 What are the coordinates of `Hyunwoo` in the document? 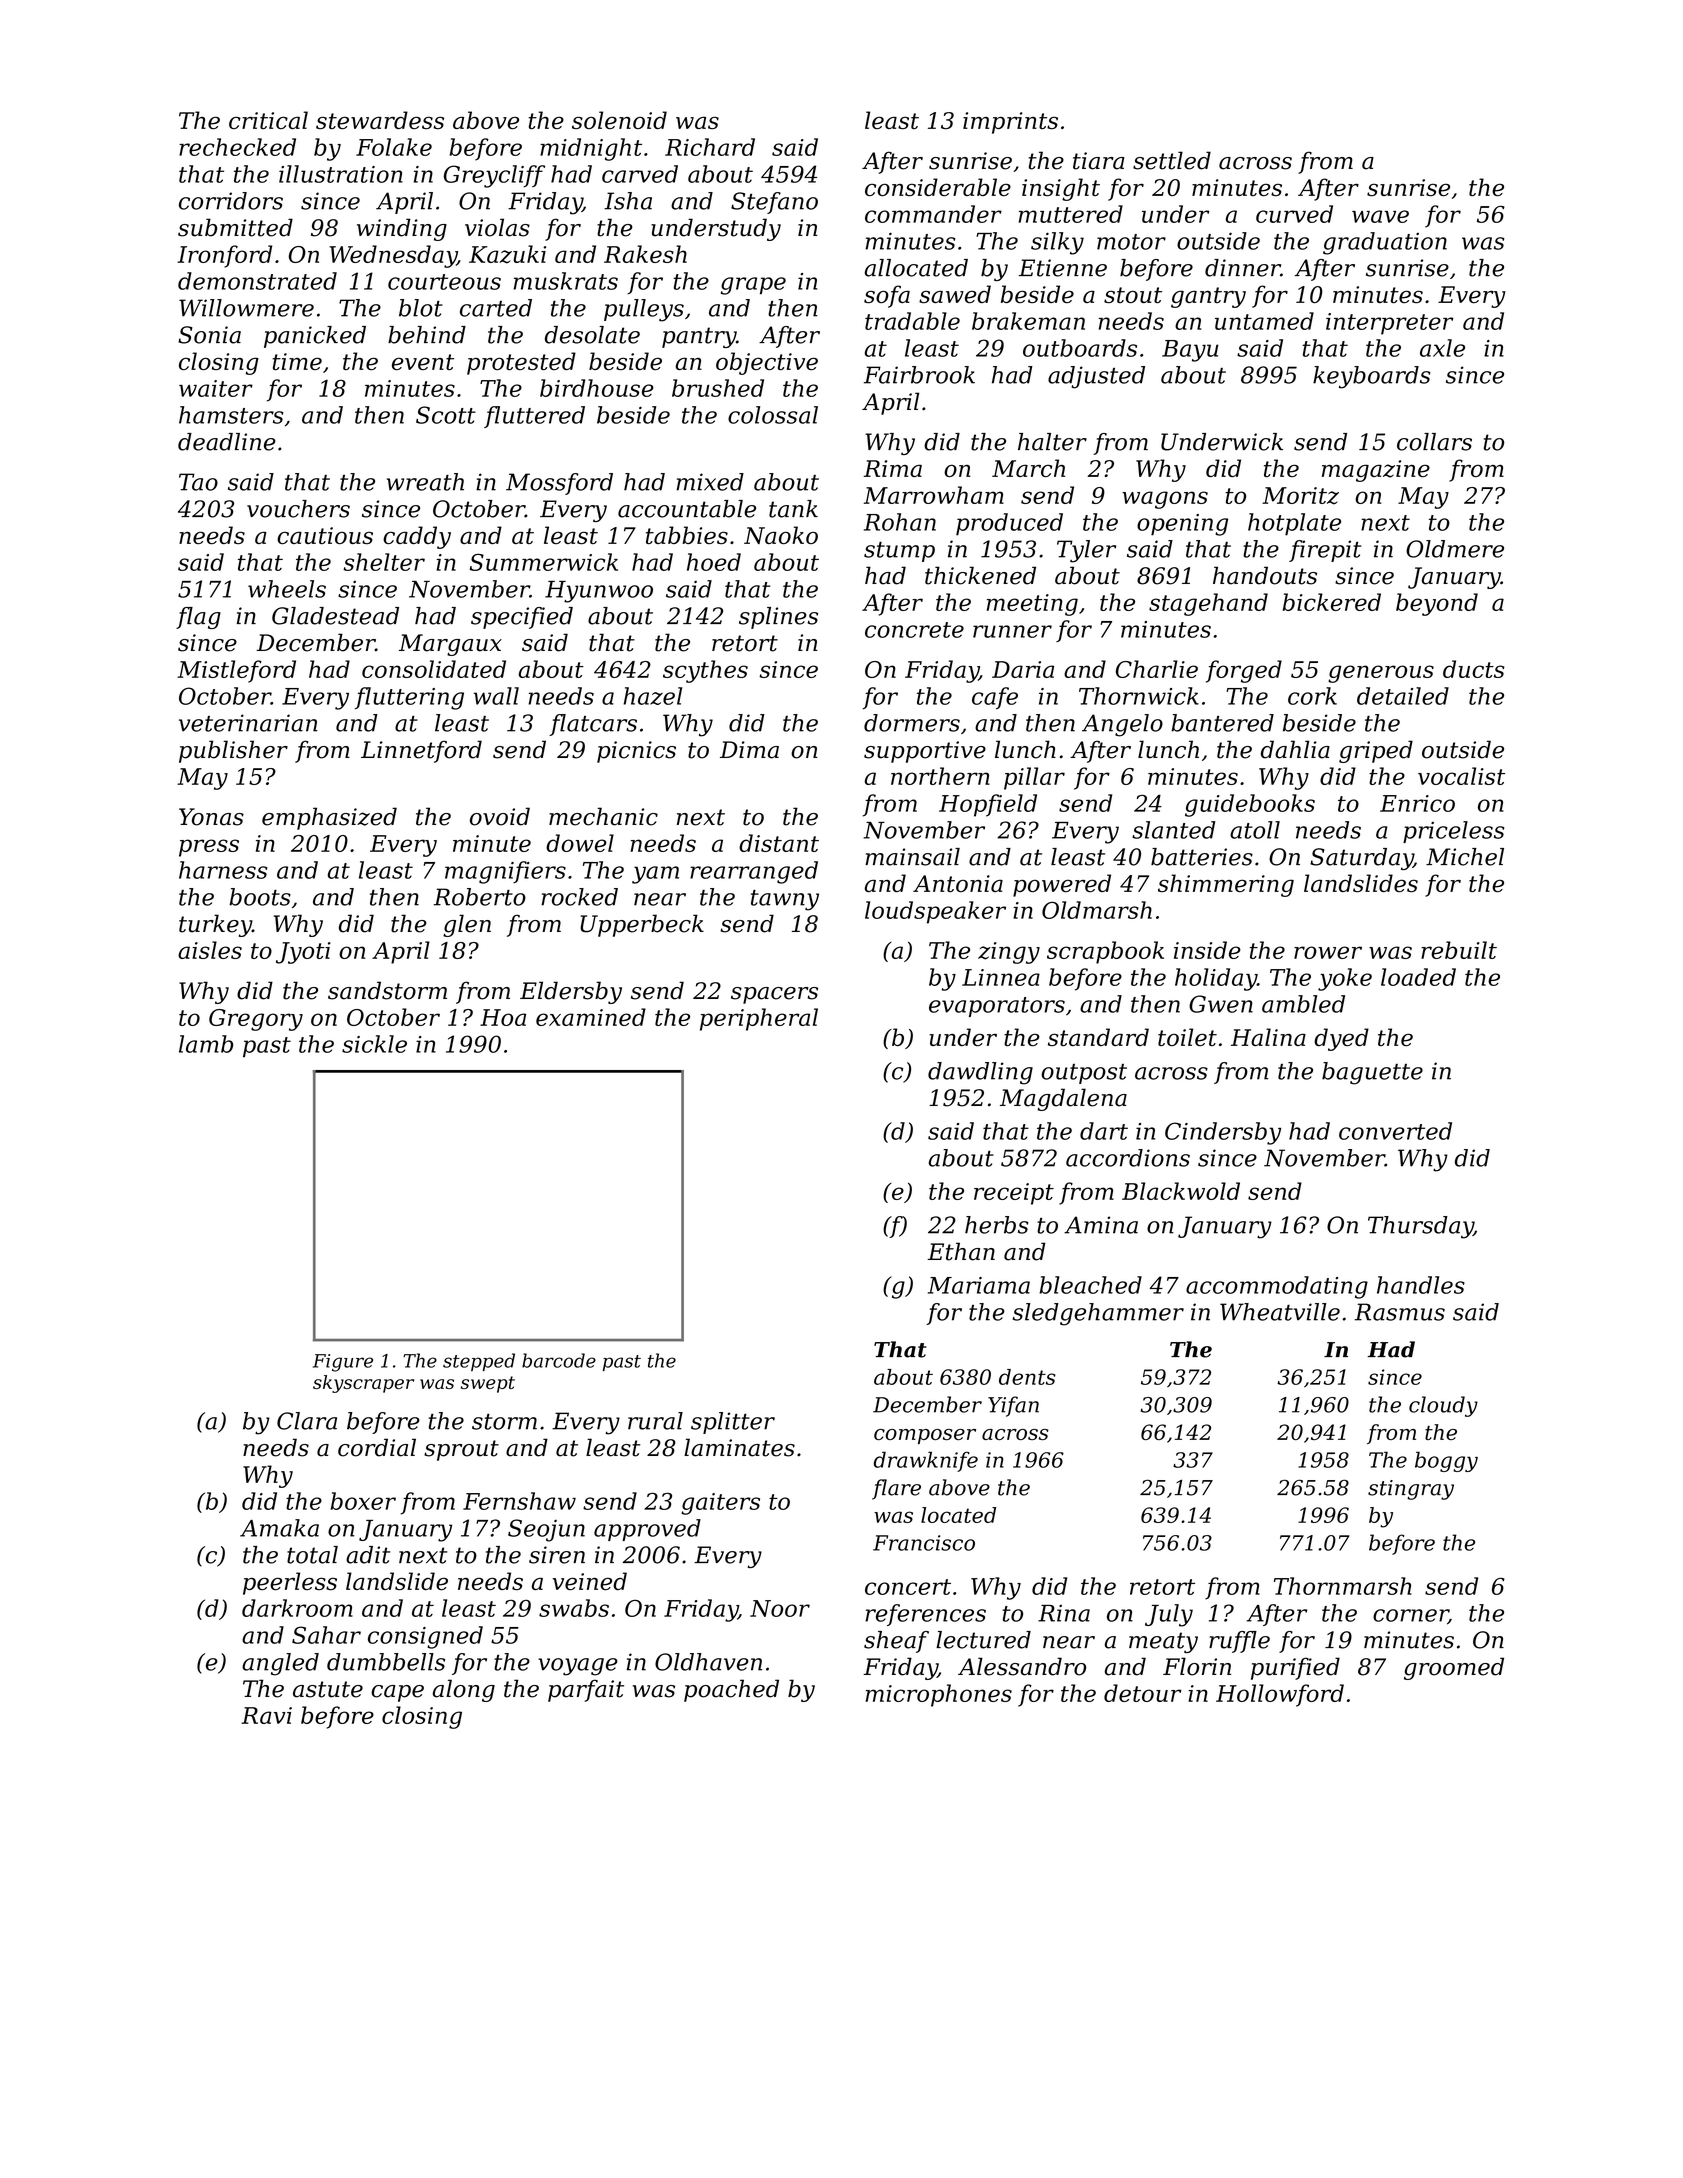 It's located at (599, 592).
